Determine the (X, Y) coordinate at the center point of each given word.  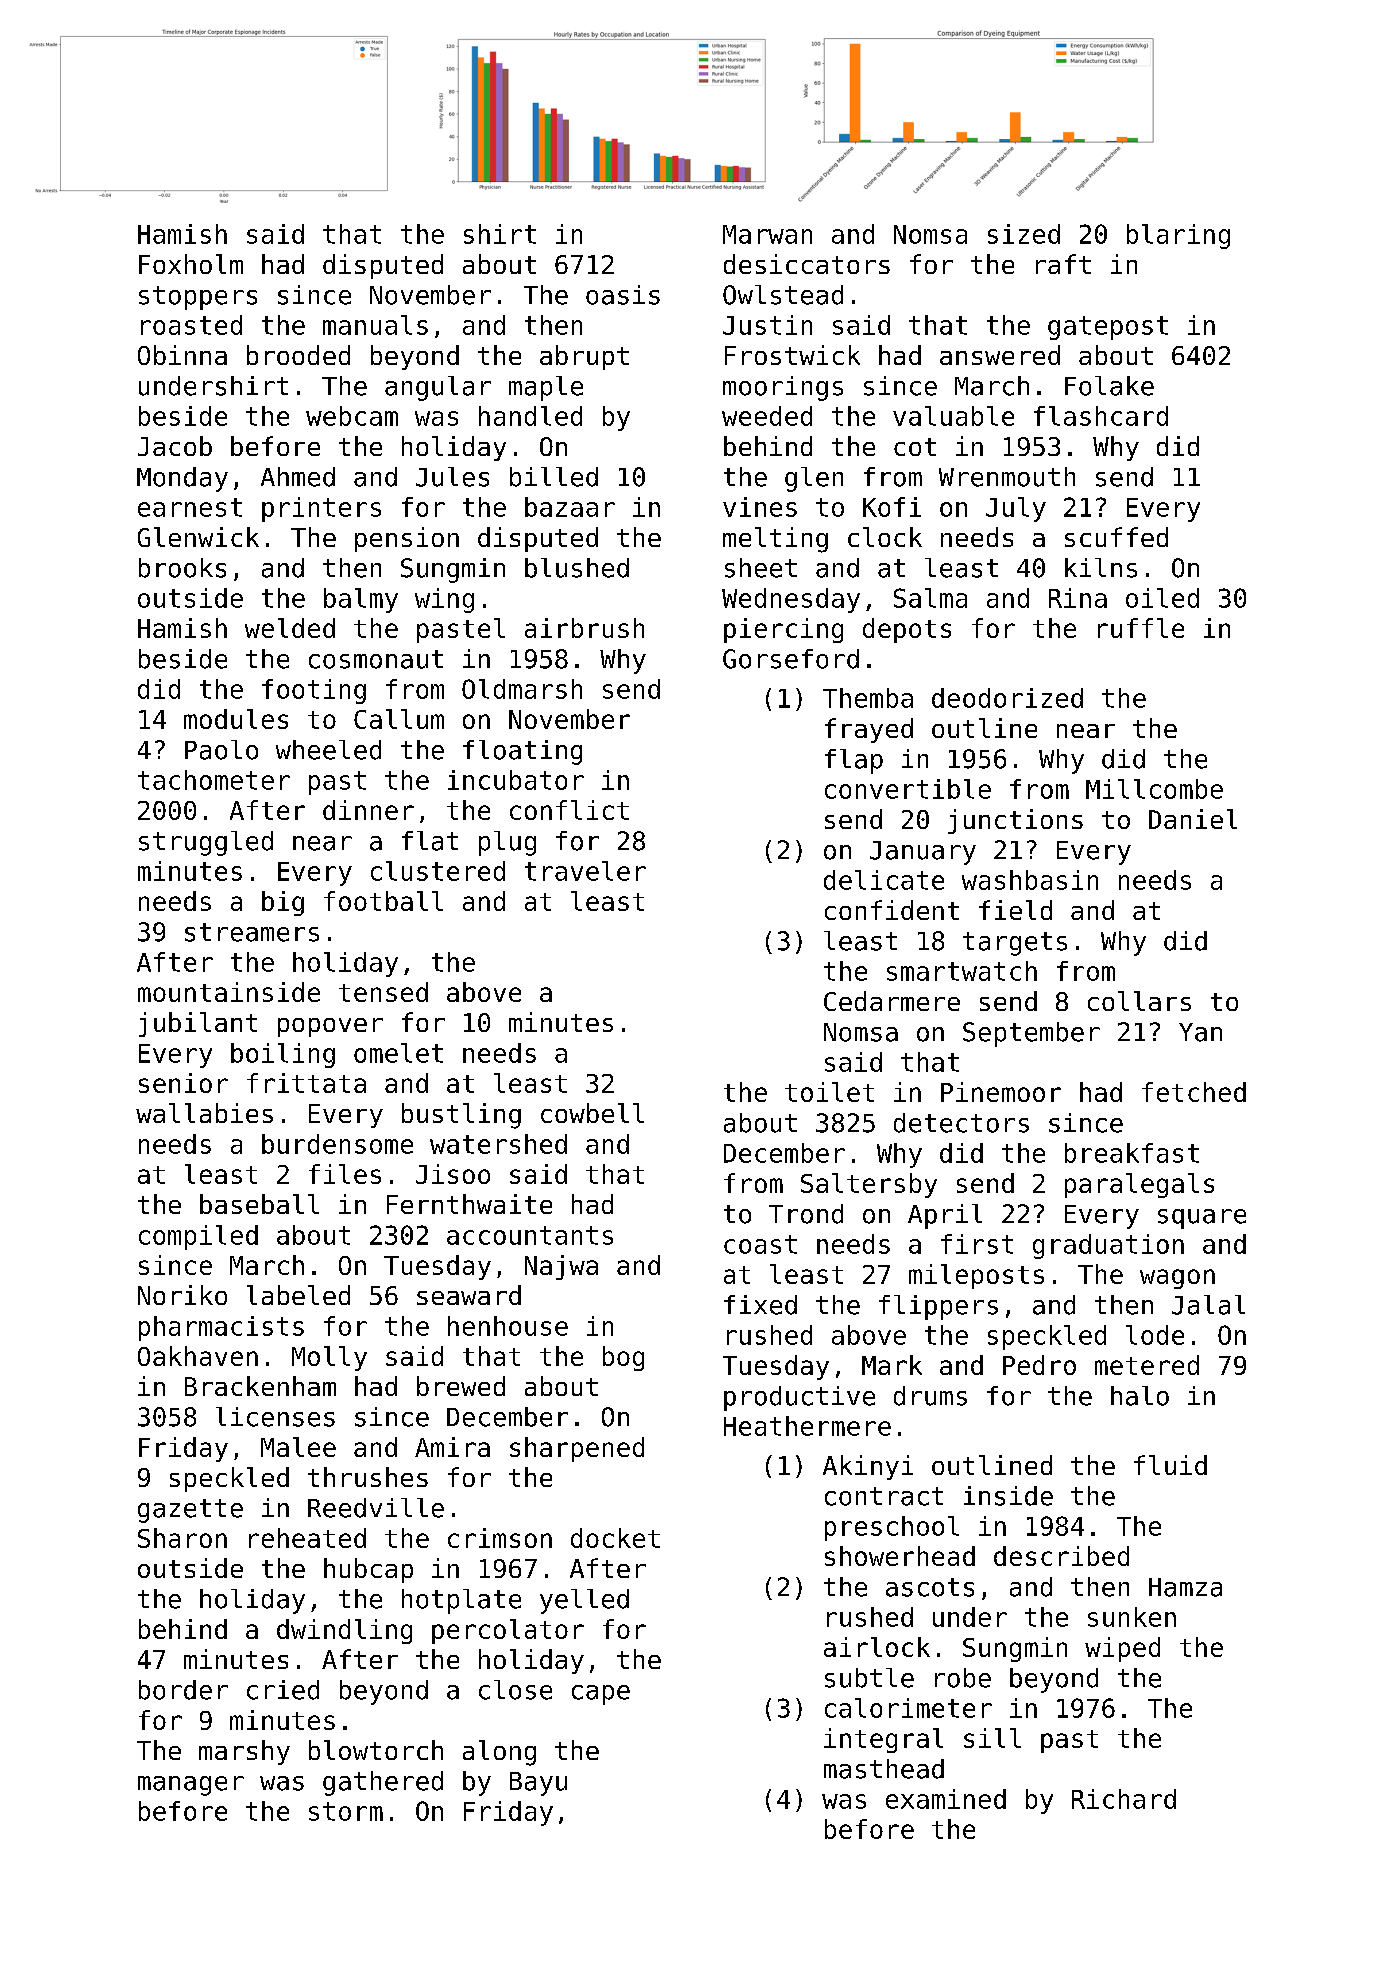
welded (290, 628)
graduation (1108, 1246)
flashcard (1101, 416)
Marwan (767, 234)
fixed (760, 1305)
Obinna (182, 355)
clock (885, 537)
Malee (298, 1447)
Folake (1109, 386)
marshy (244, 1752)
